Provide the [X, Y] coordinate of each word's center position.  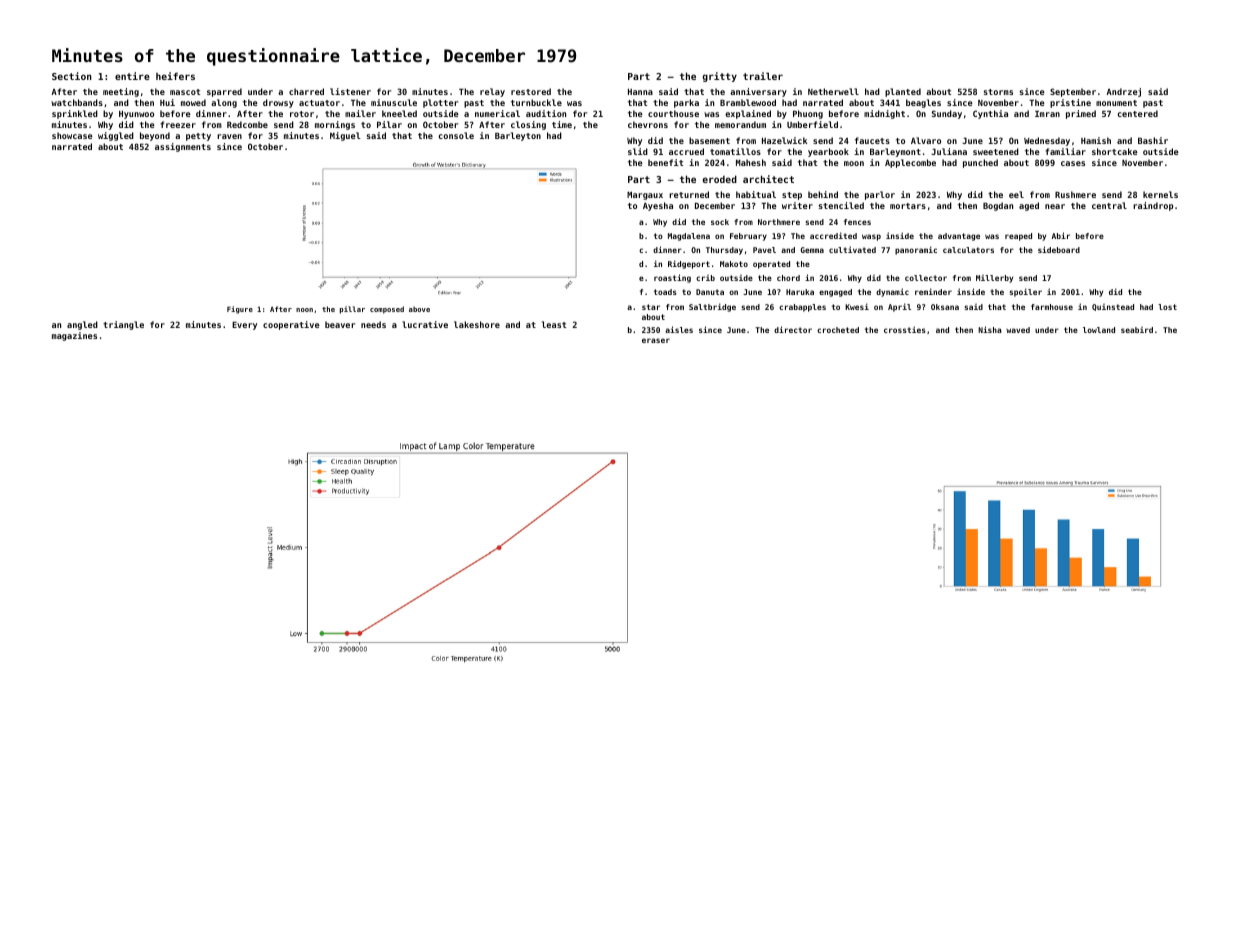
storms [998, 92]
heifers [175, 76]
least [554, 324]
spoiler [1026, 292]
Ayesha [658, 206]
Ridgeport [689, 264]
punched [980, 163]
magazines [74, 336]
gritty [720, 77]
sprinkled [75, 114]
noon [304, 310]
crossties [905, 329]
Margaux [645, 196]
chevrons [648, 124]
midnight [884, 114]
